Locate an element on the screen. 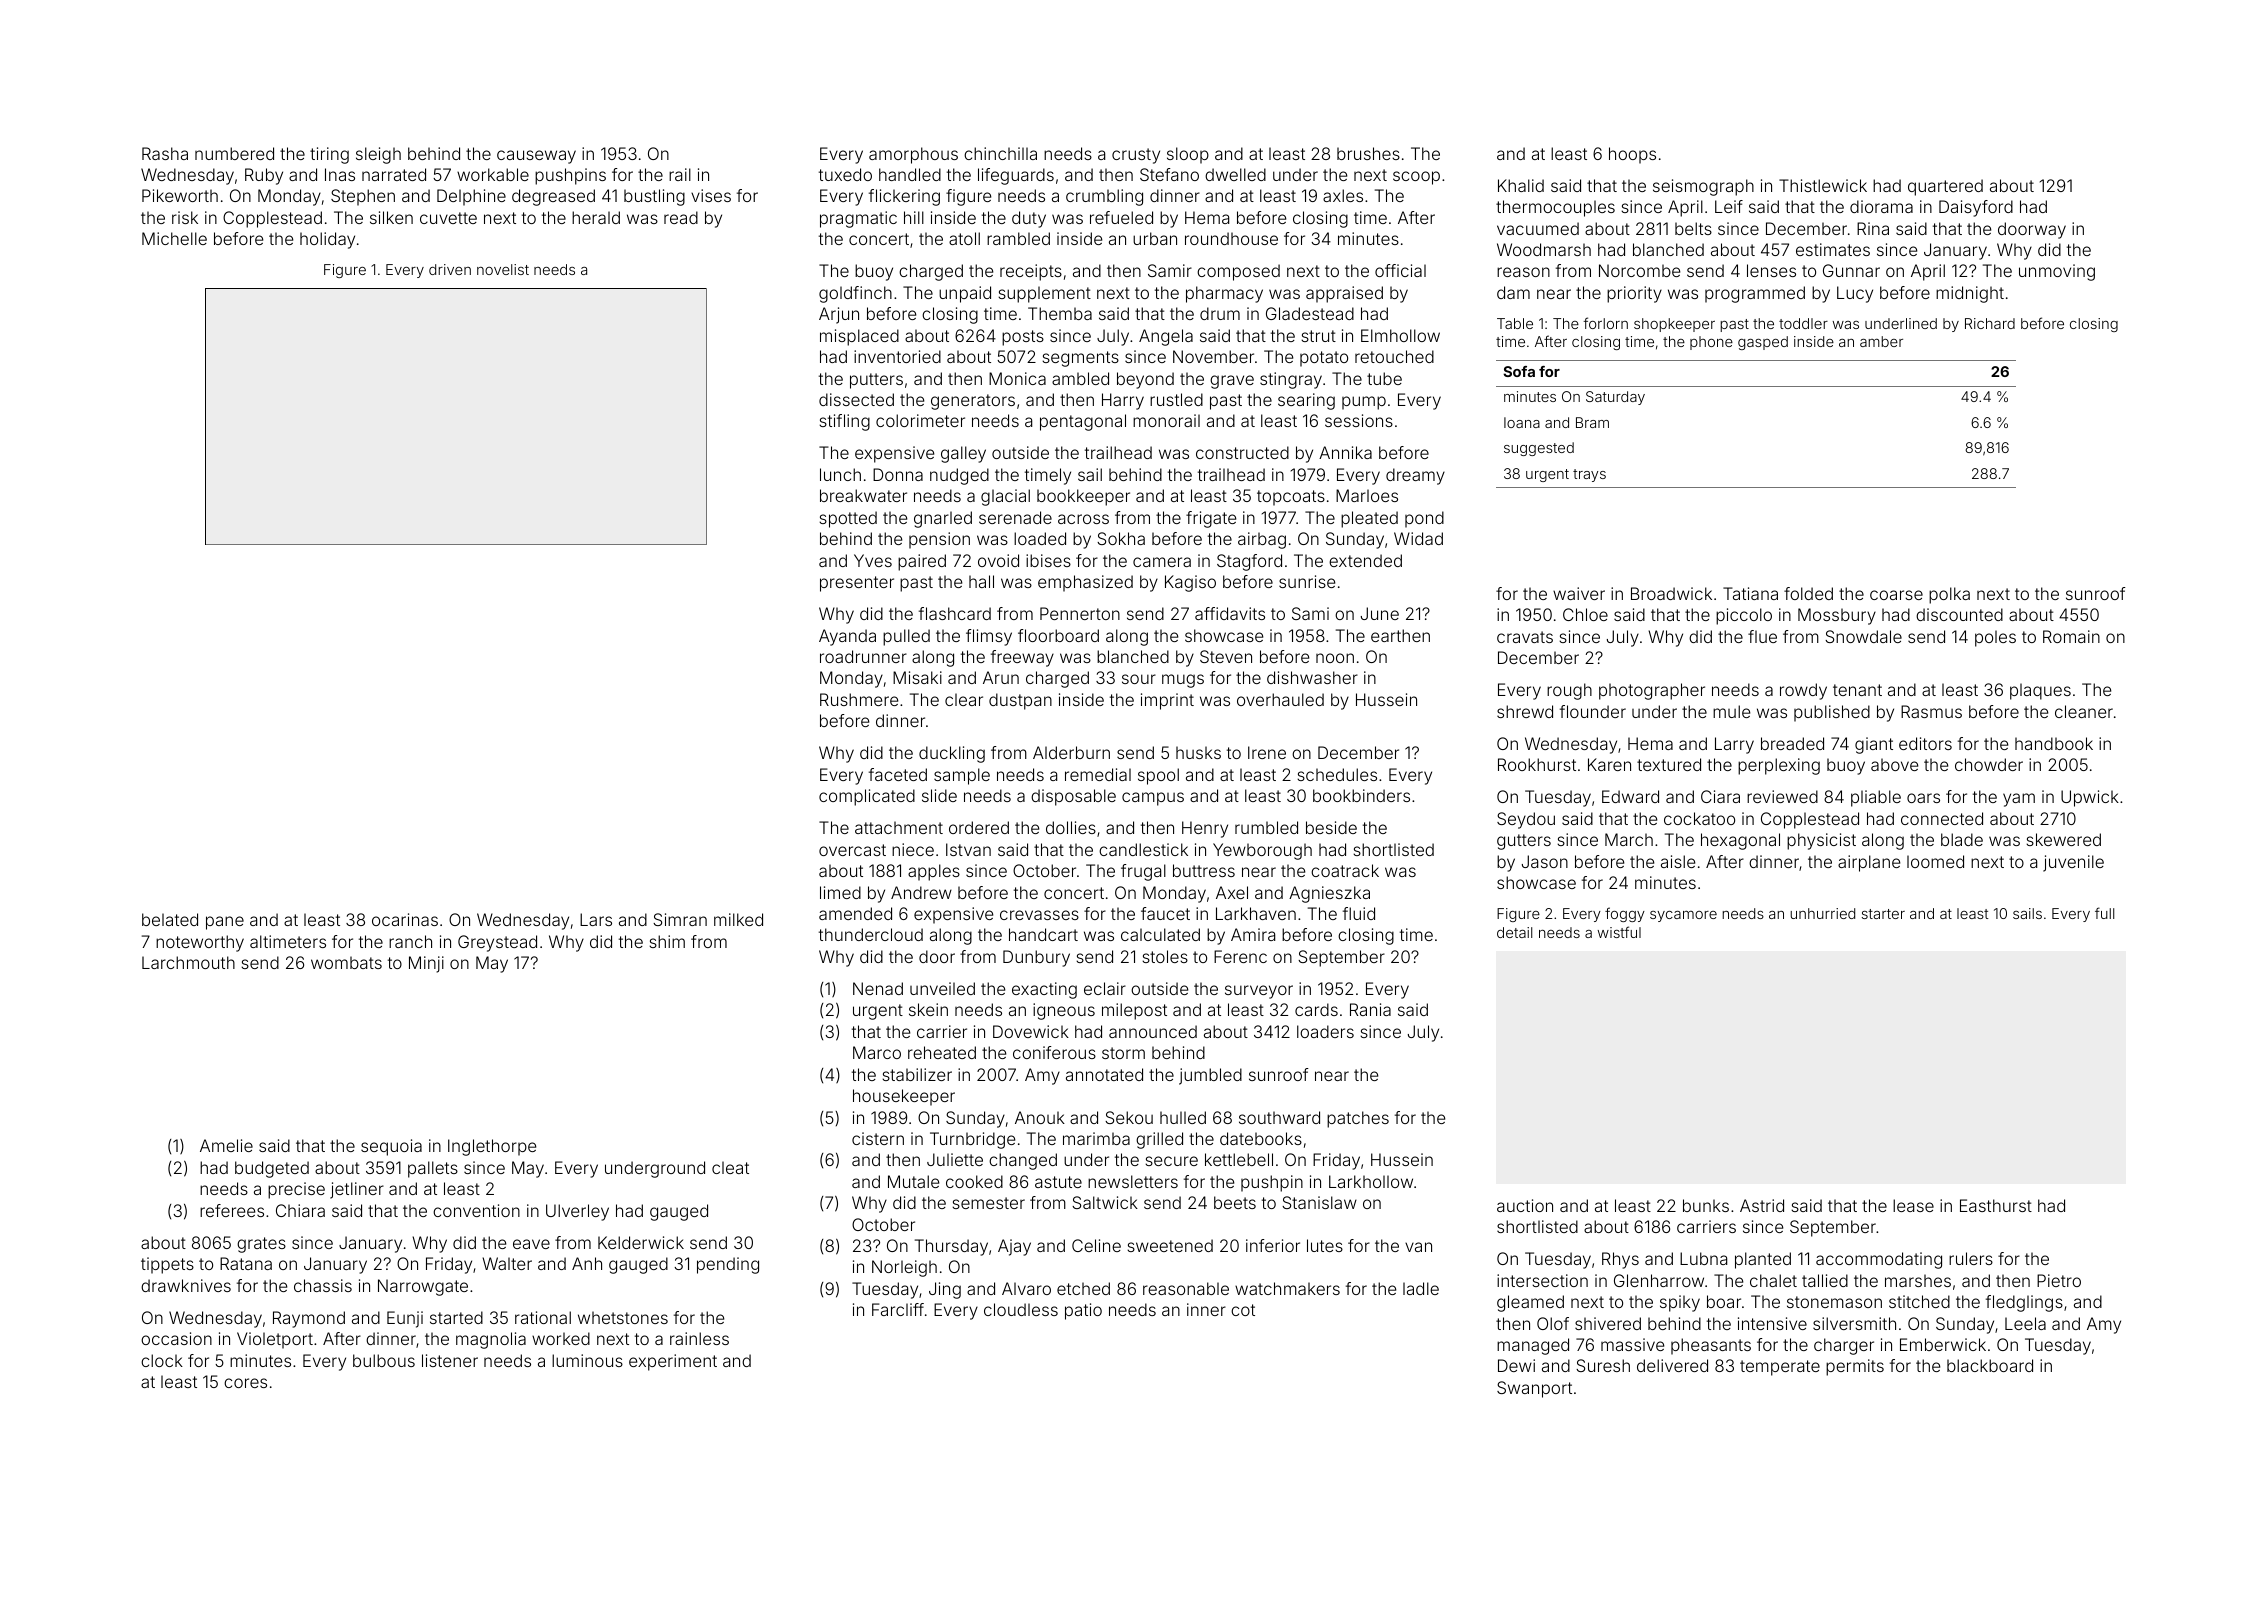 The image size is (2267, 1603). crusty is located at coordinates (1136, 156).
